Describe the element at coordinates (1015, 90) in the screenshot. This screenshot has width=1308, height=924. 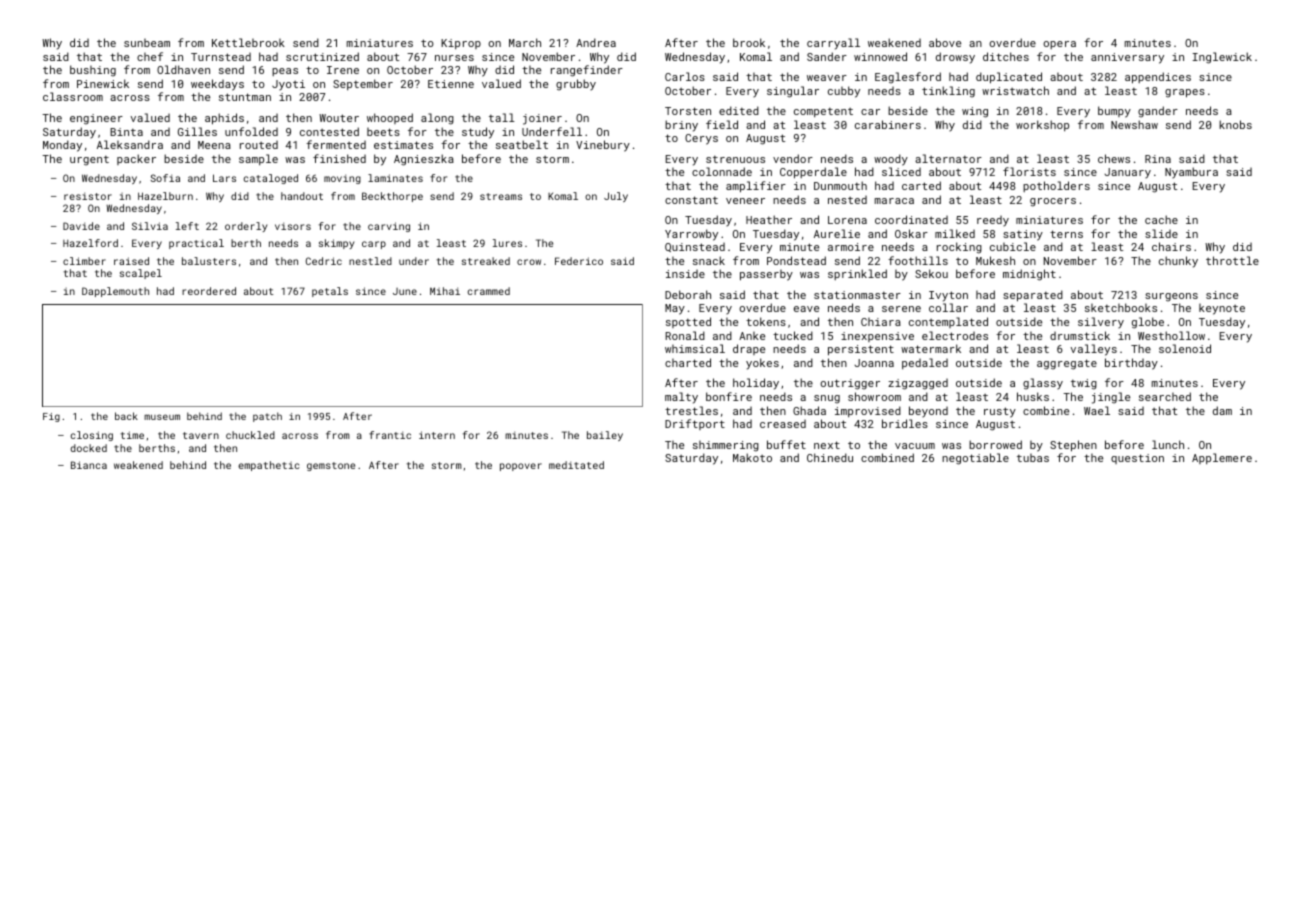
I see `wristwatch` at that location.
